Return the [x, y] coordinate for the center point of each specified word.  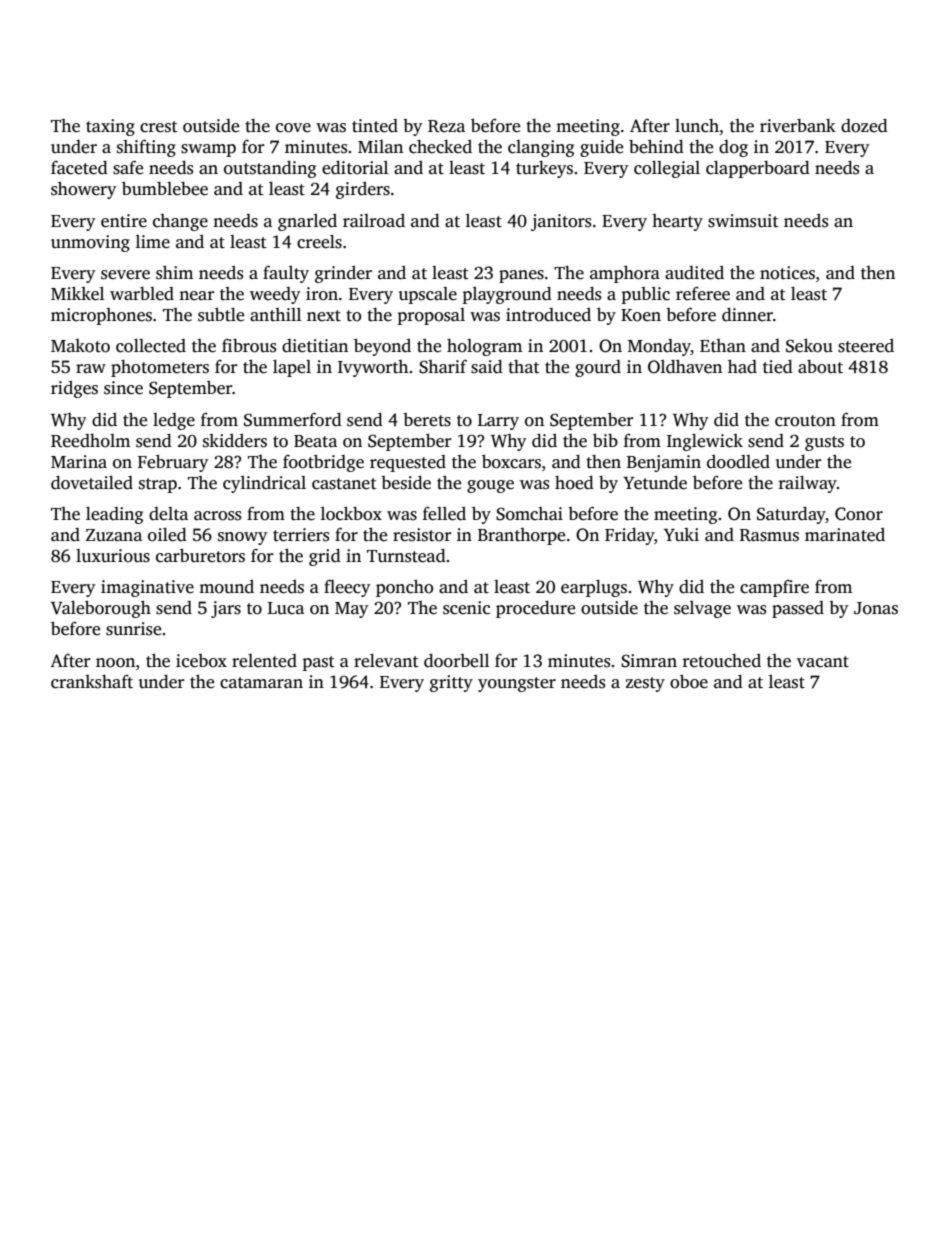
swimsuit [743, 221]
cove [293, 128]
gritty [451, 683]
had [742, 366]
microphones [101, 316]
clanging [541, 148]
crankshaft [92, 681]
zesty [645, 684]
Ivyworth [373, 368]
